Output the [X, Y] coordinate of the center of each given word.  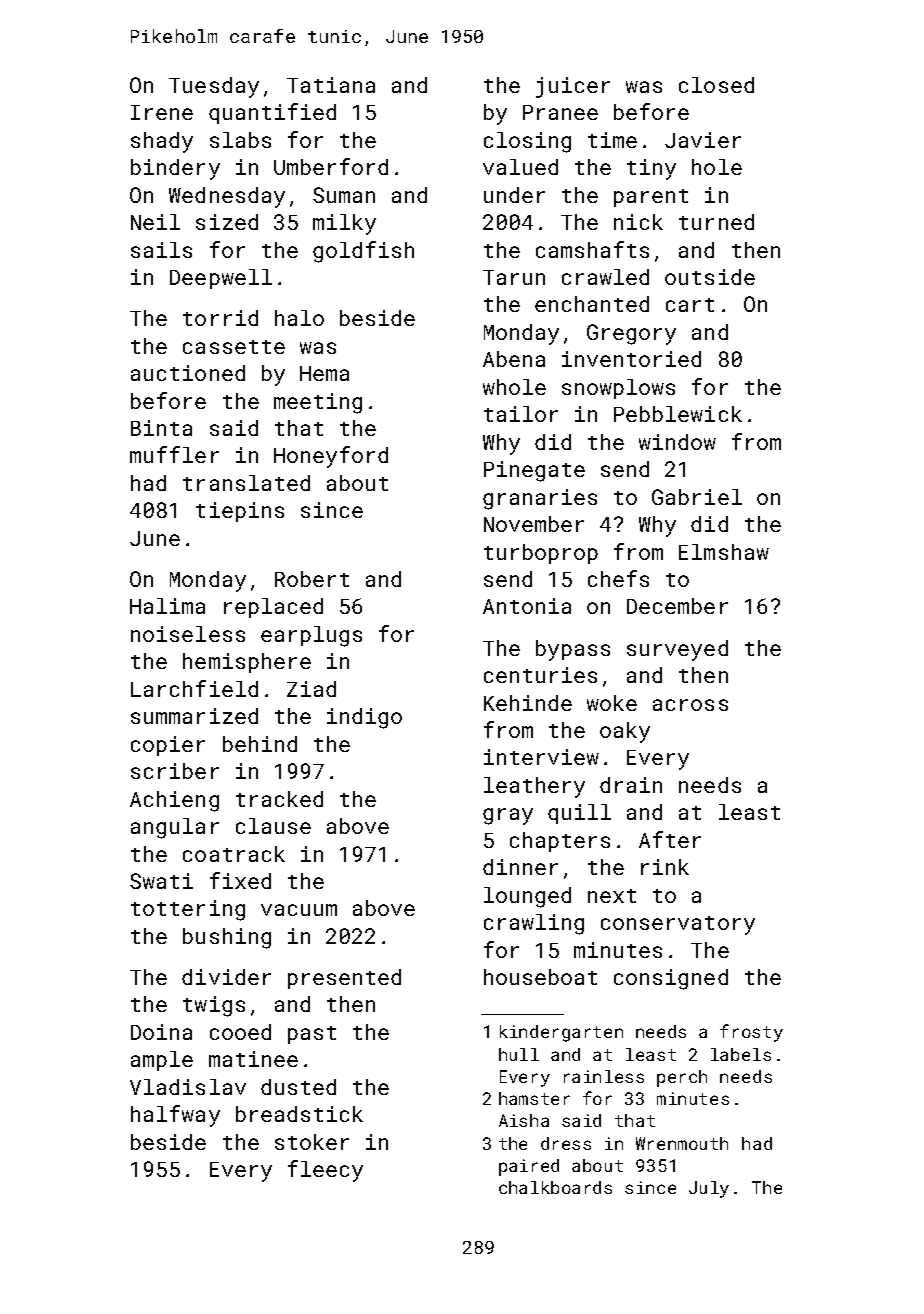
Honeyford [331, 457]
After [670, 839]
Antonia [527, 606]
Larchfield [194, 688]
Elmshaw [724, 552]
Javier [703, 140]
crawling [534, 924]
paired [529, 1167]
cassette [234, 347]
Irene [162, 112]
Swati [161, 881]
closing [527, 142]
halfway [175, 1116]
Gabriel [697, 497]
